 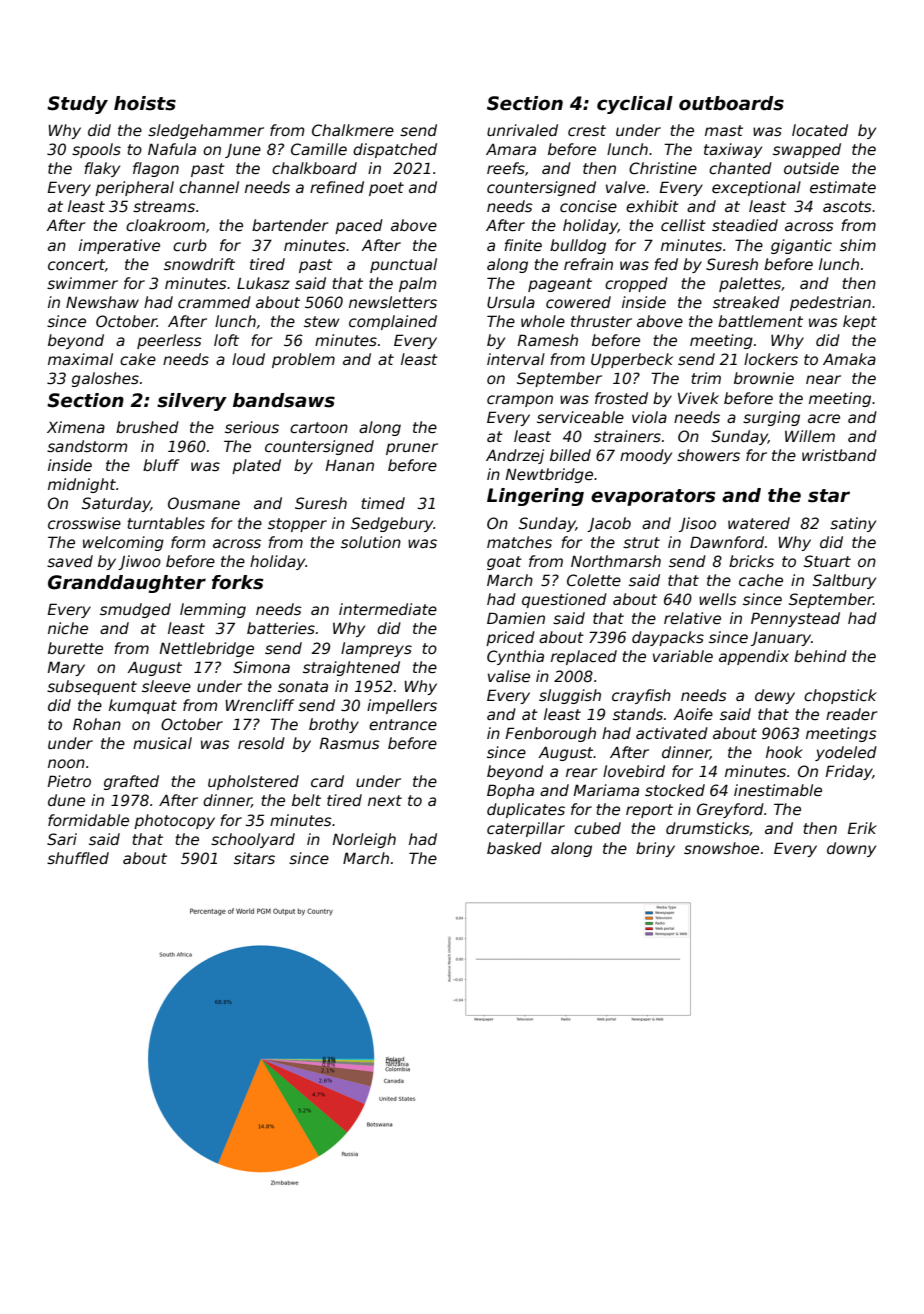 I want to click on relative, so click(x=692, y=618).
